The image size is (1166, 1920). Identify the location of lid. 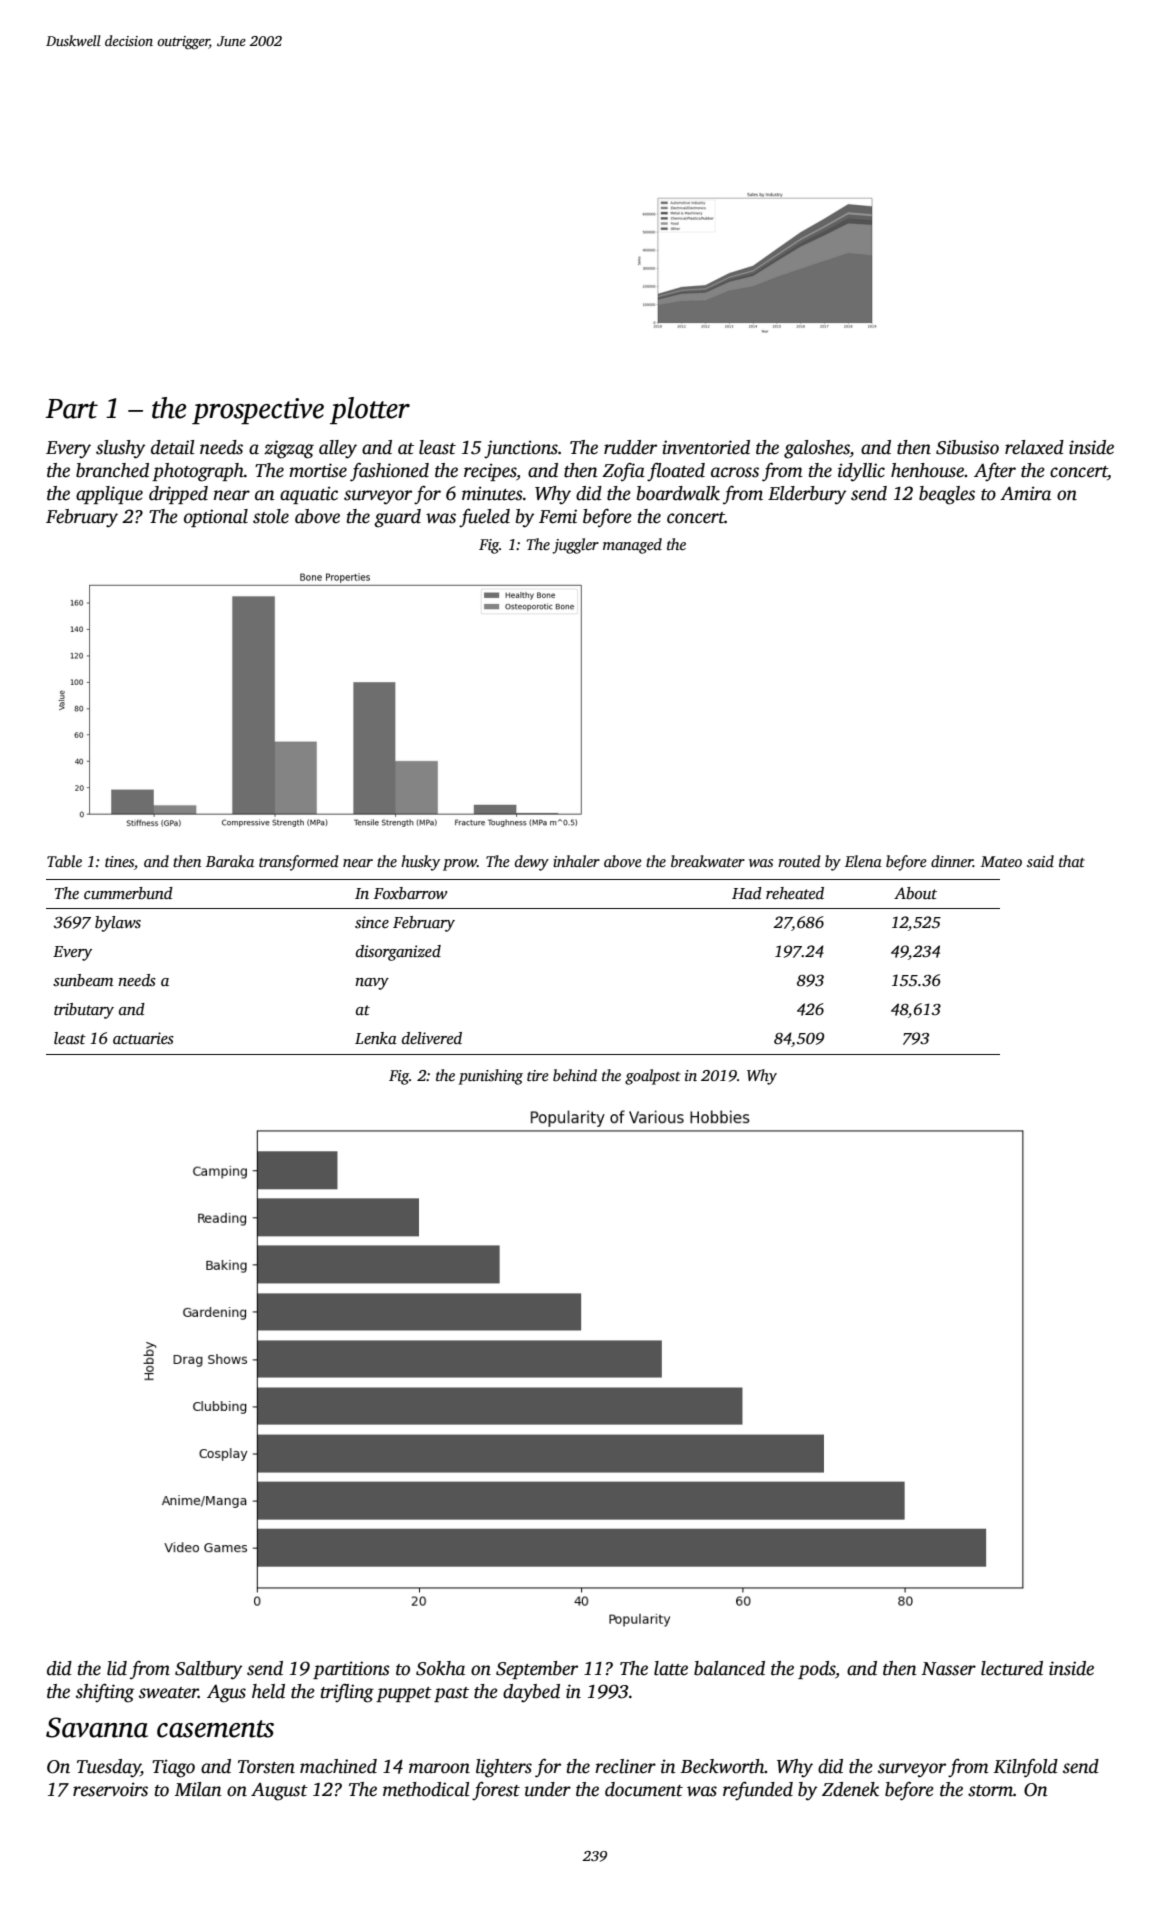
(117, 1668).
